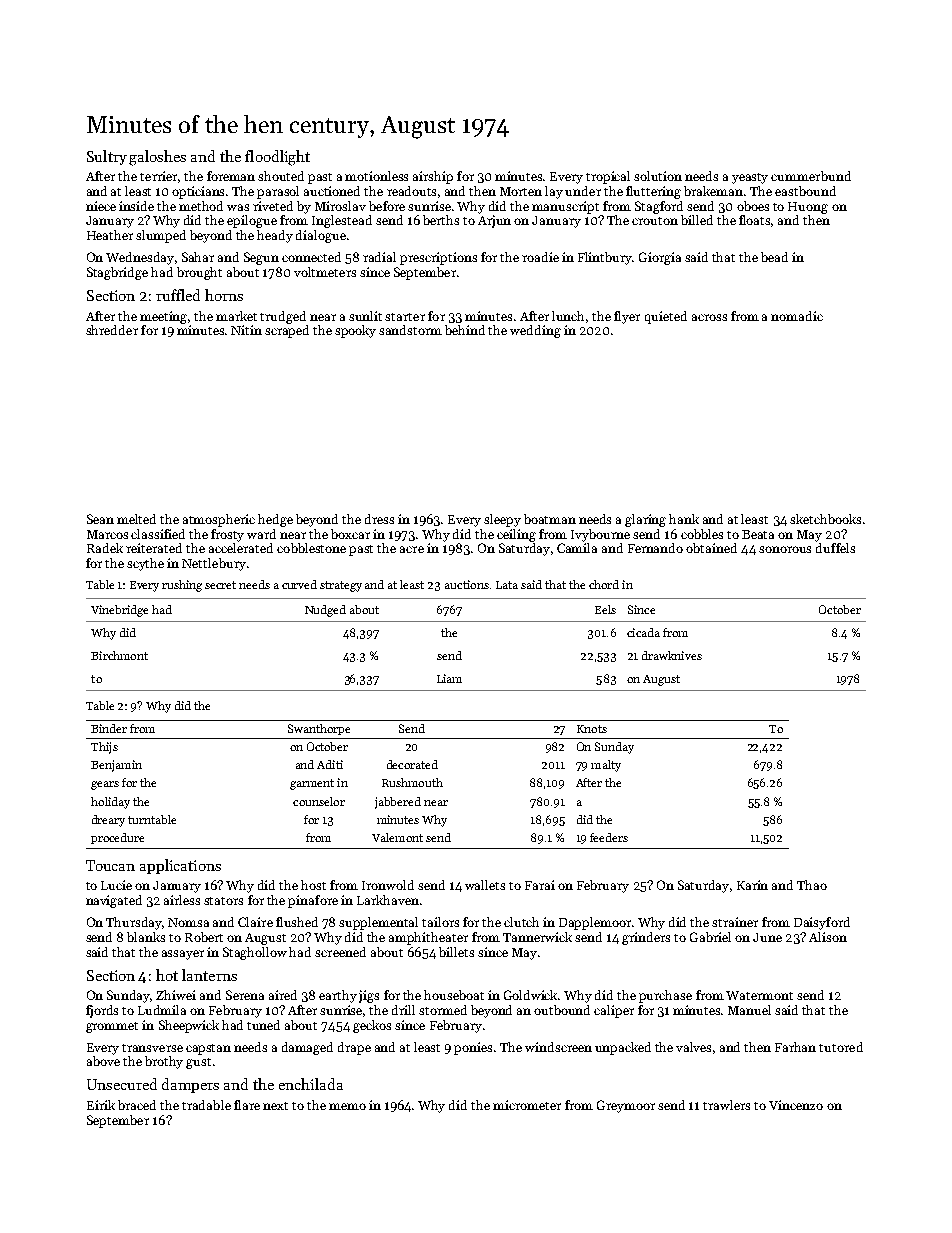 Image resolution: width=952 pixels, height=1233 pixels. I want to click on motionless, so click(376, 176).
